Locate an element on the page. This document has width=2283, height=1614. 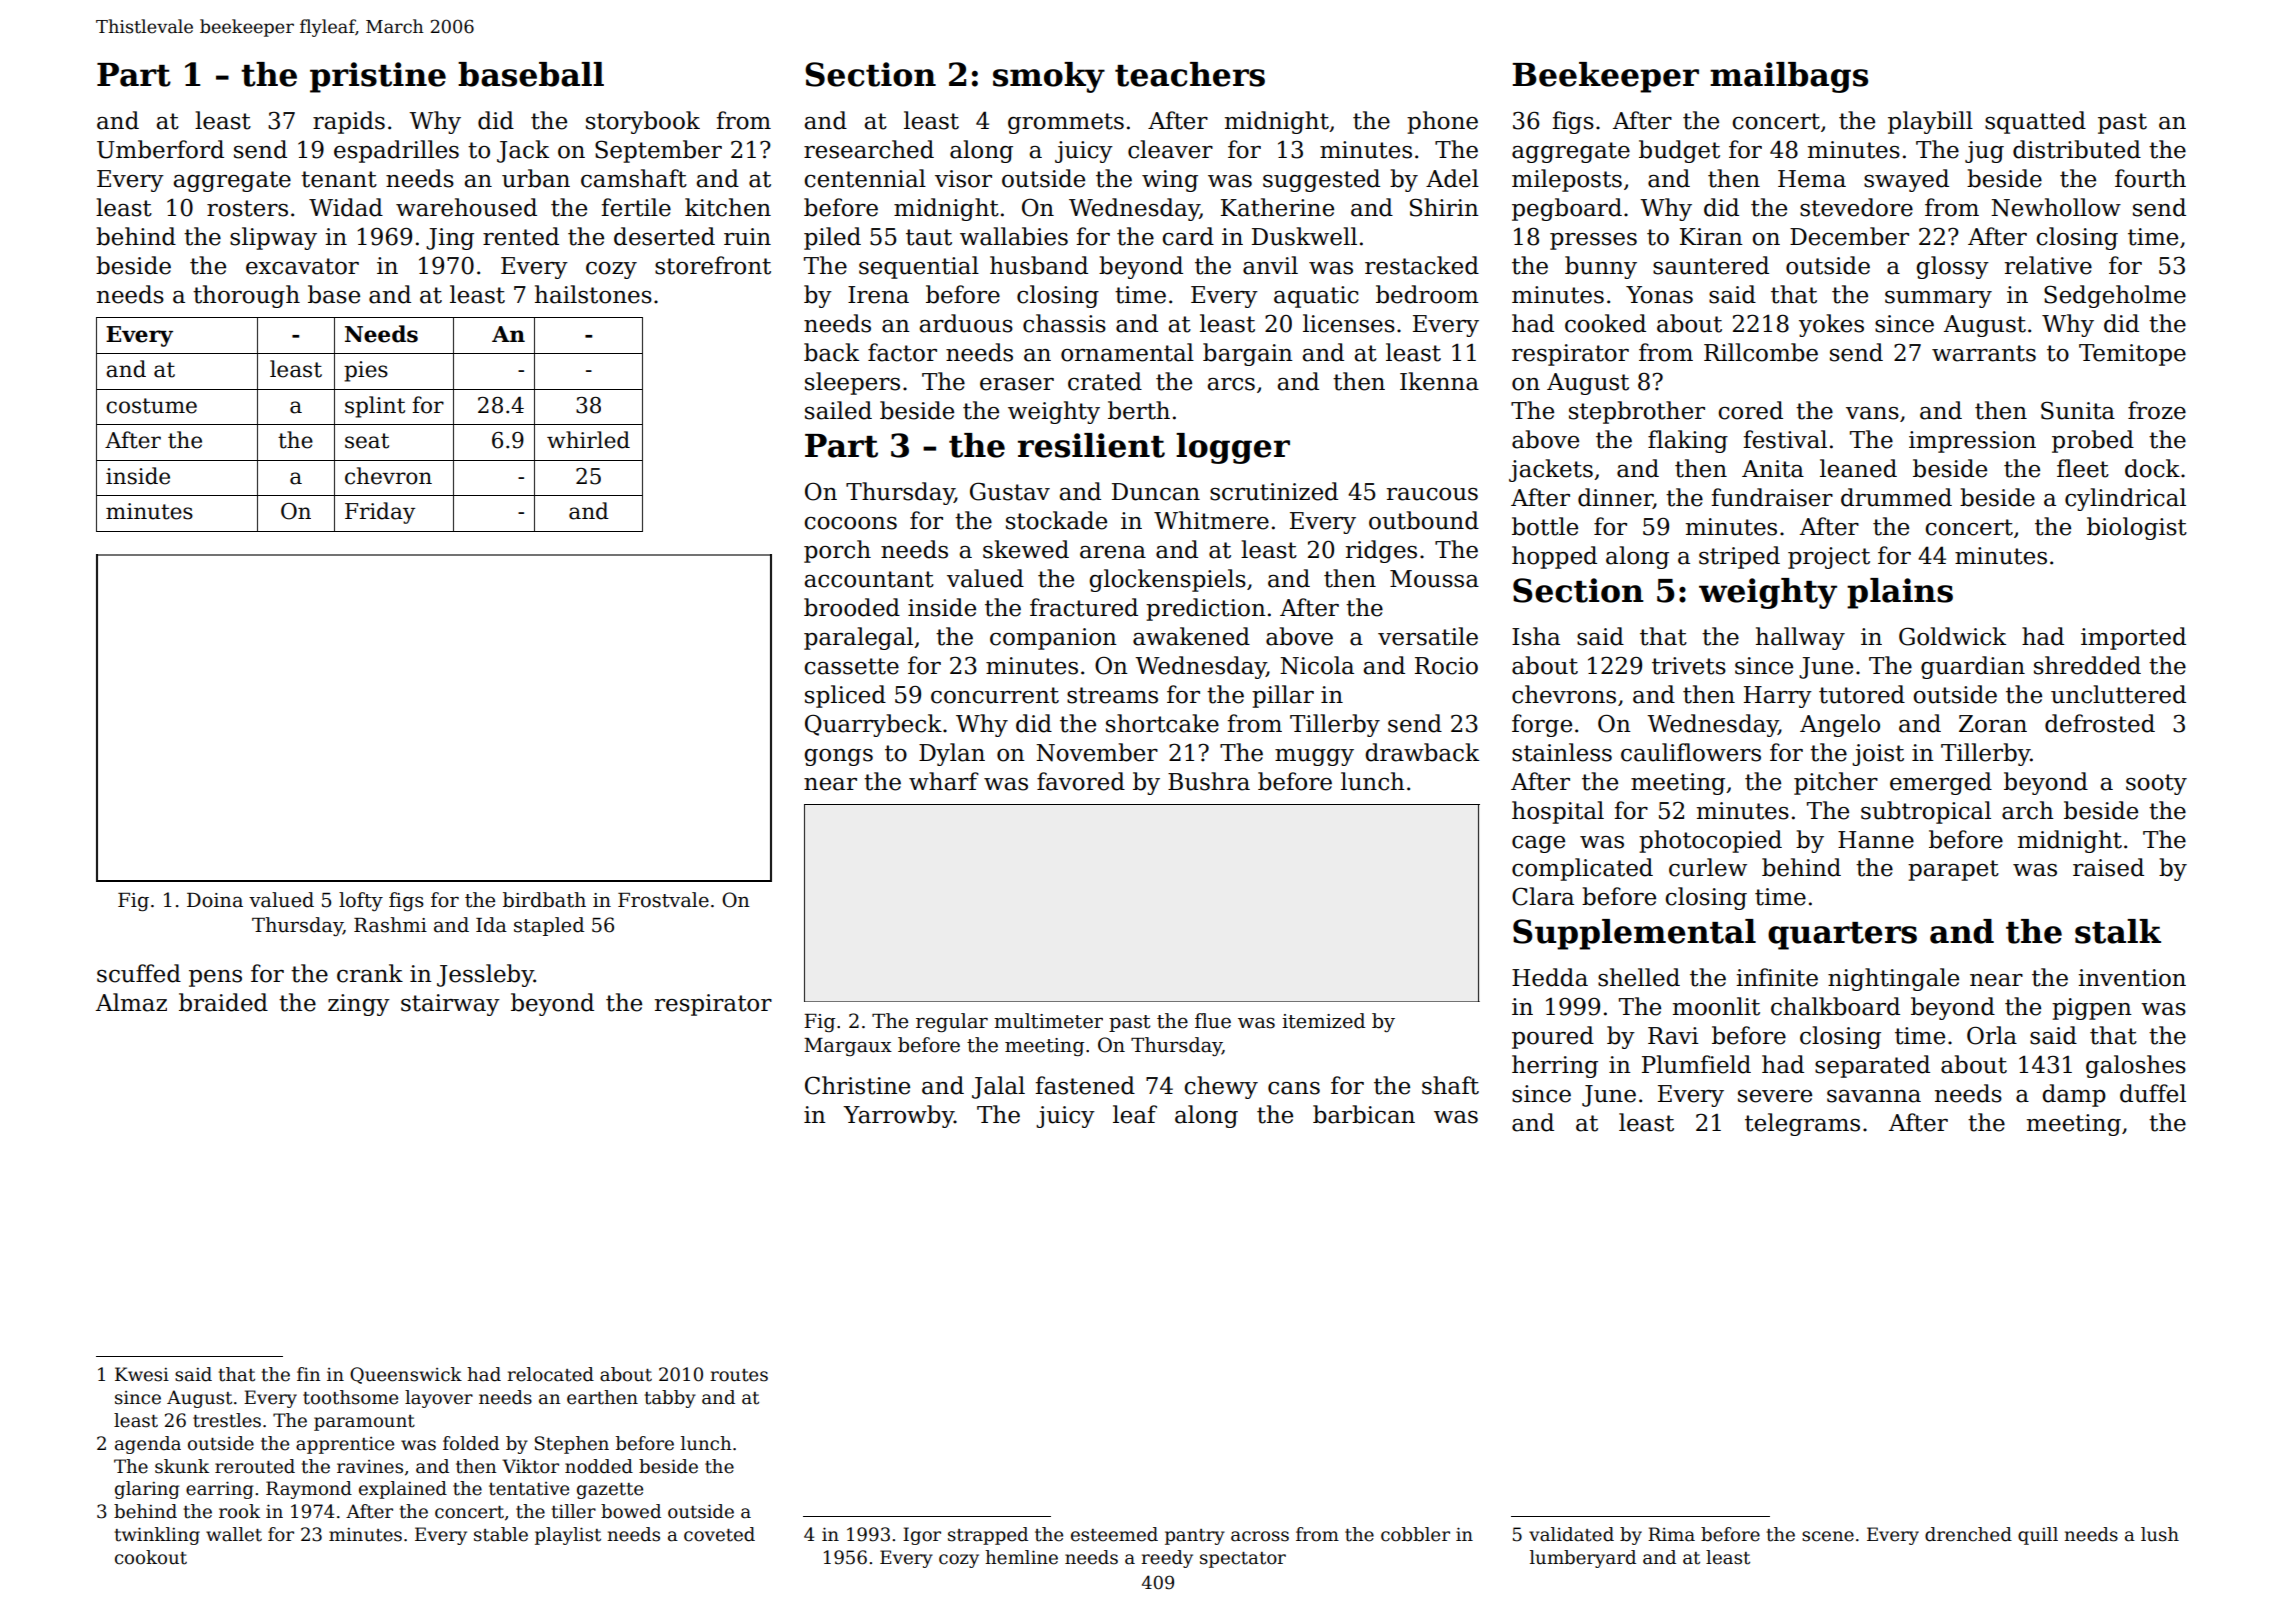
Margaux is located at coordinates (848, 1047).
